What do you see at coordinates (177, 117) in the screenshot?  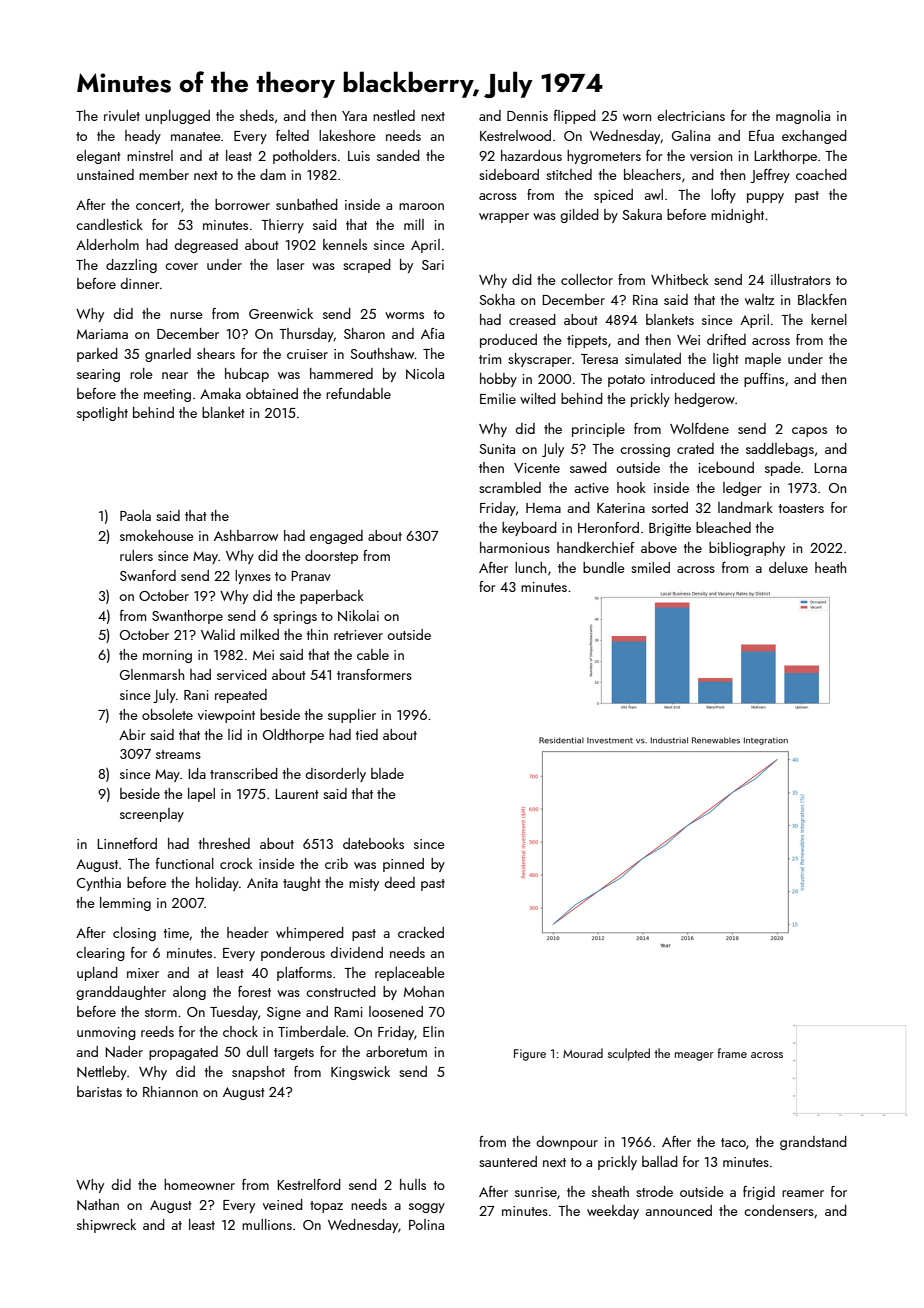 I see `unplugged` at bounding box center [177, 117].
